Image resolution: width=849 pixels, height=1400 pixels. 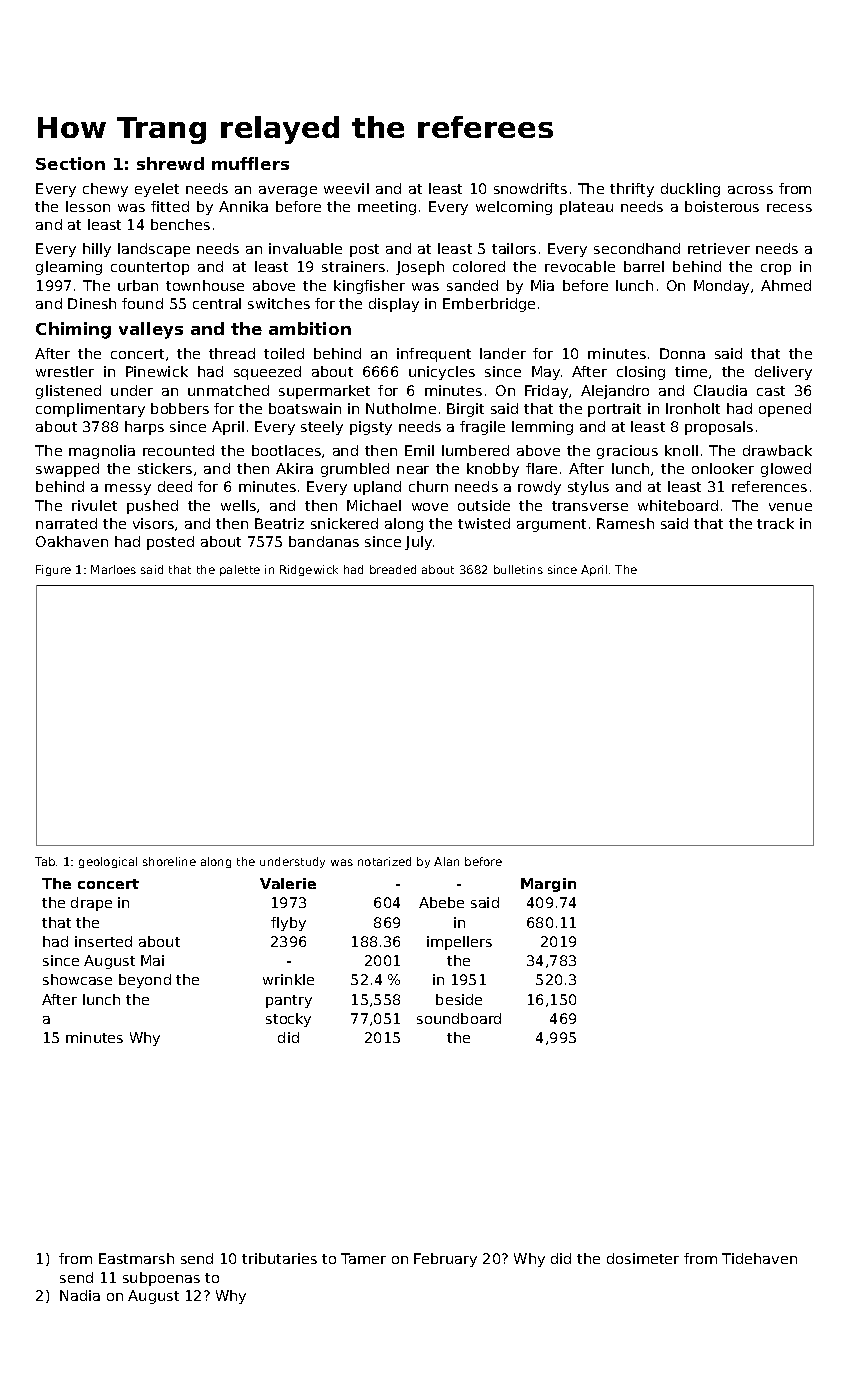 What do you see at coordinates (67, 470) in the screenshot?
I see `swapped` at bounding box center [67, 470].
